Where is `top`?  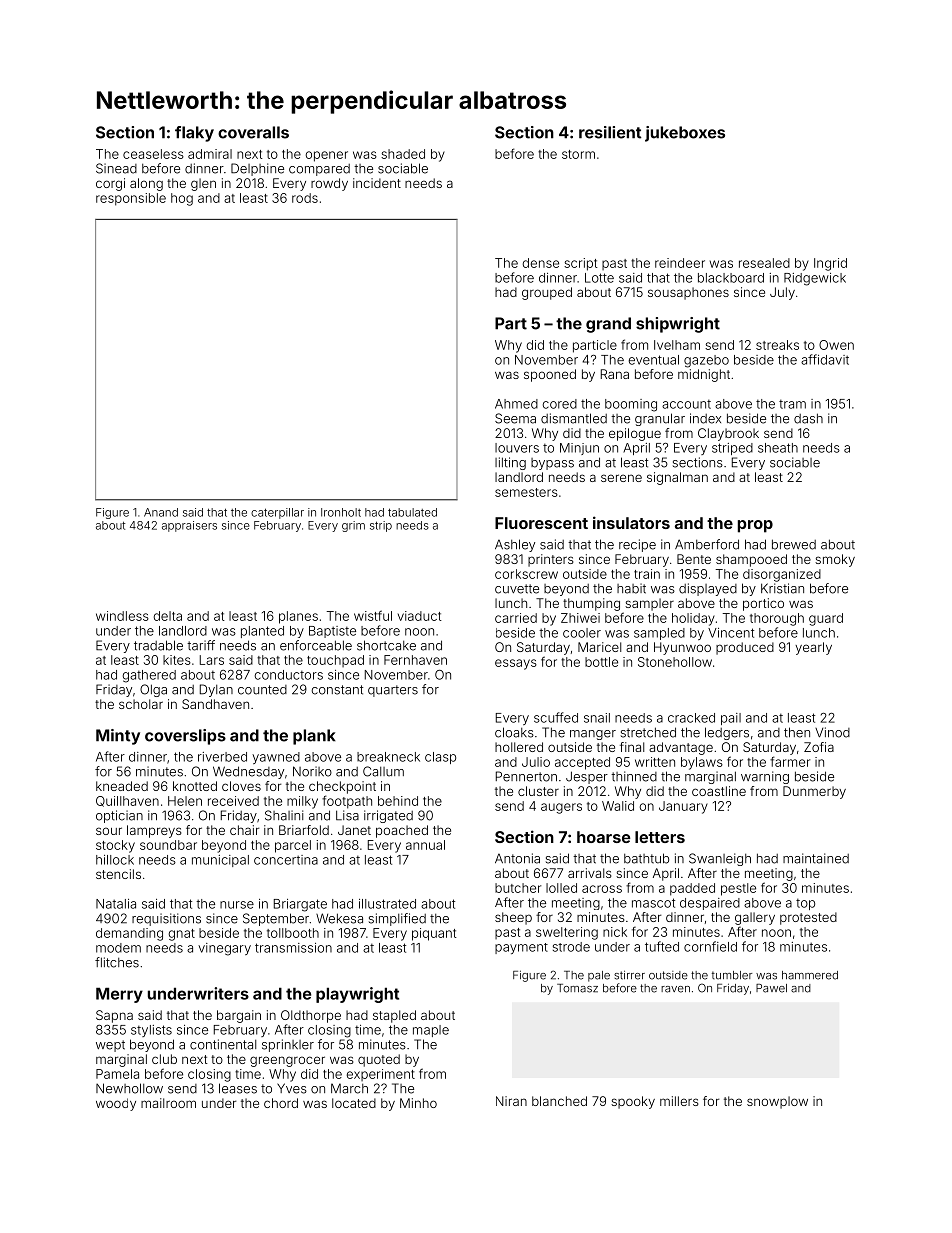 top is located at coordinates (805, 904).
